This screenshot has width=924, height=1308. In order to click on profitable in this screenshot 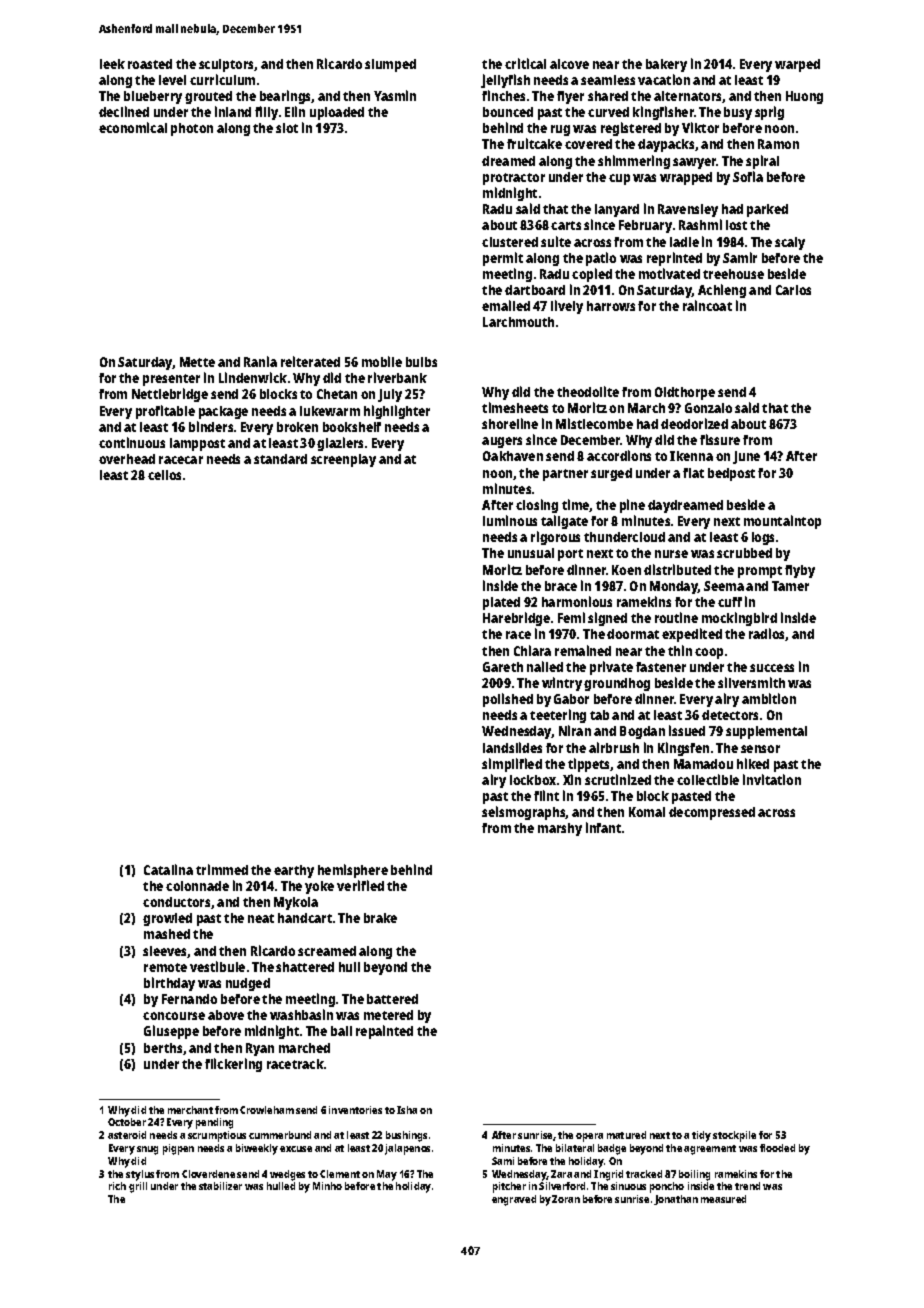, I will do `click(165, 412)`.
